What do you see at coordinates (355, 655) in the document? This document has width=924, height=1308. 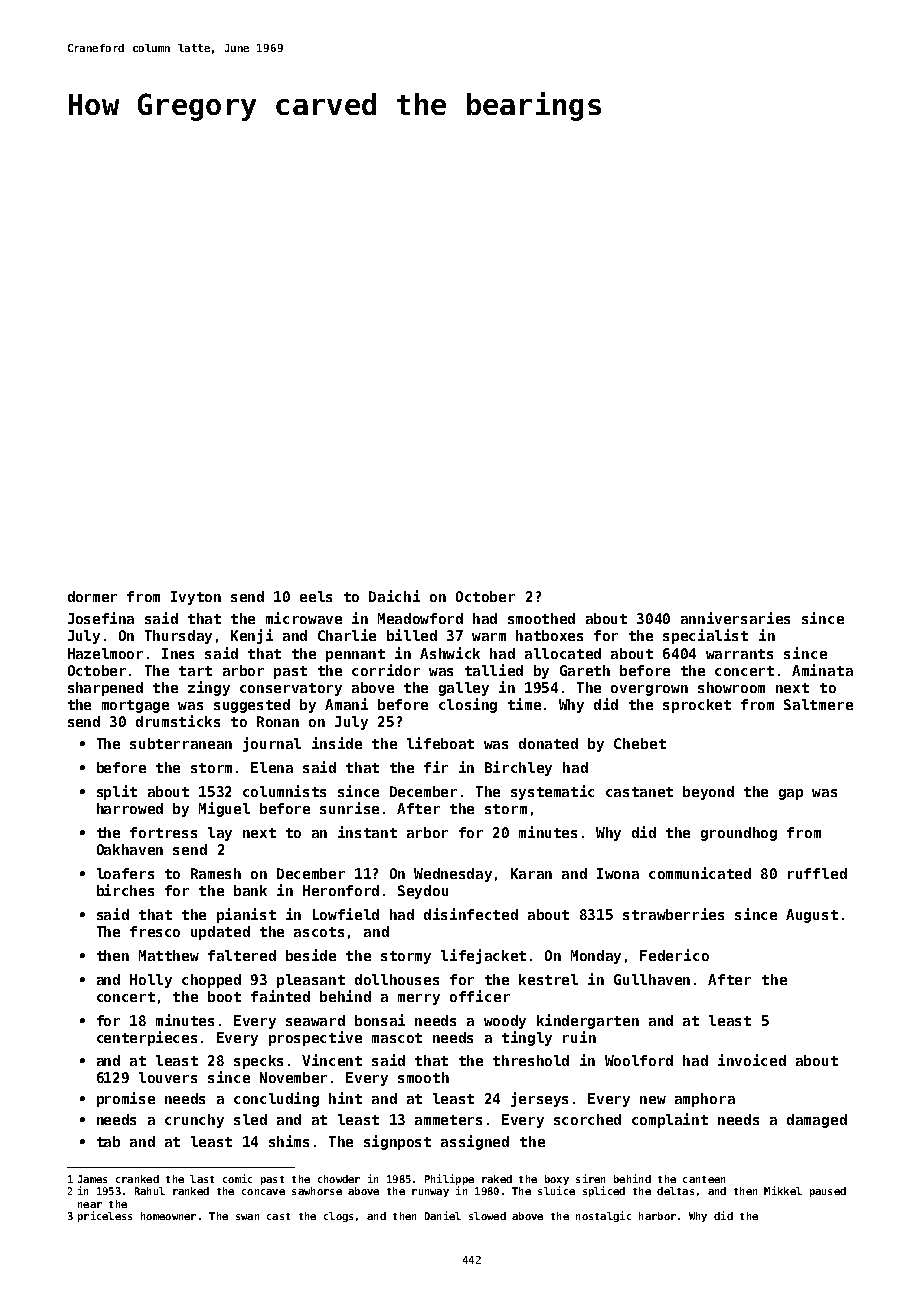 I see `pennant` at bounding box center [355, 655].
